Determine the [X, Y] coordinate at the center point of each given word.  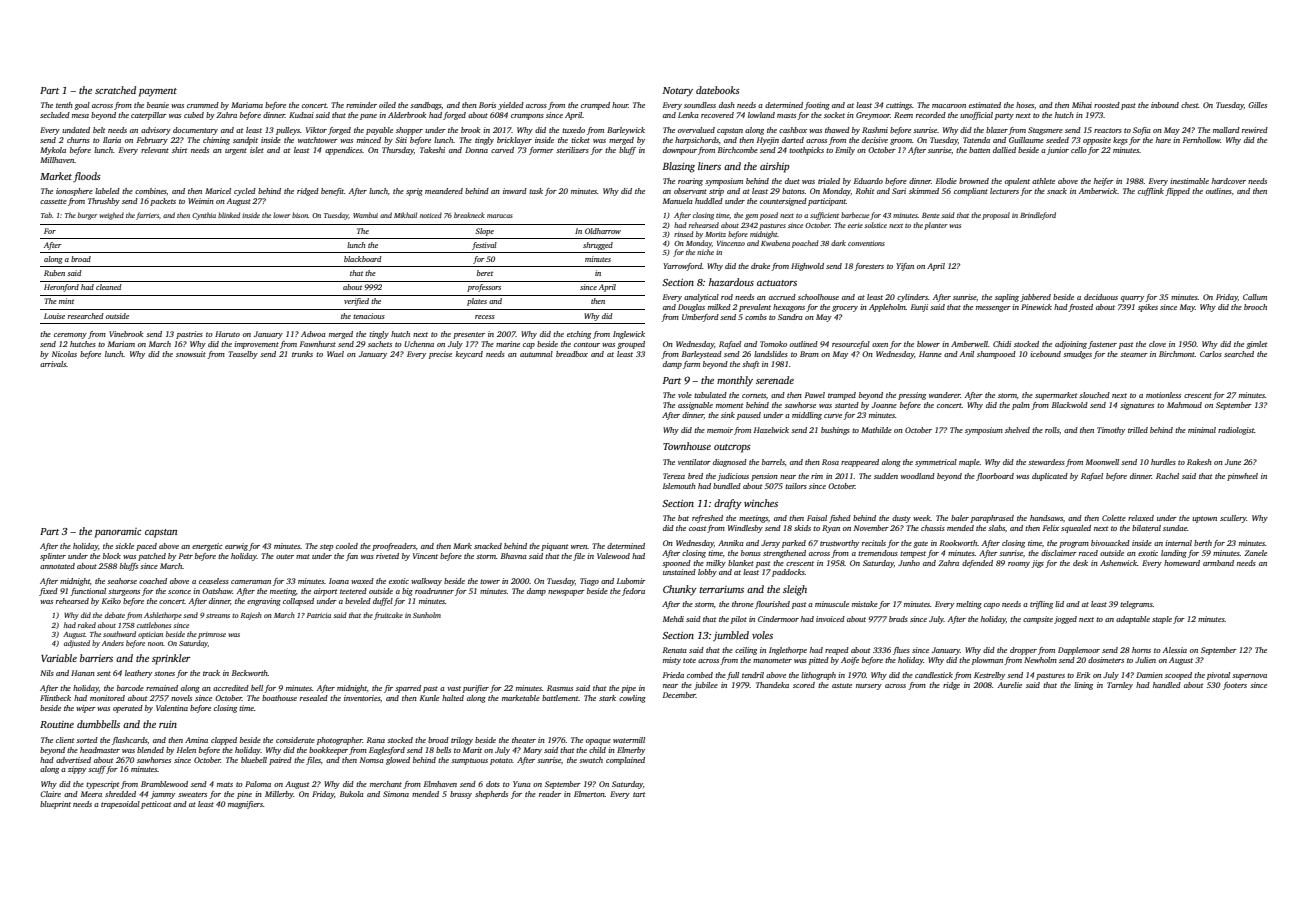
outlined [804, 344]
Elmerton [589, 794]
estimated [985, 105]
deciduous [1101, 297]
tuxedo [573, 130]
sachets [380, 344]
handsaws [1046, 518]
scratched [115, 90]
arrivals [53, 364]
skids [802, 528]
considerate [295, 740]
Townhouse [687, 446]
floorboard [995, 477]
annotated [57, 566]
